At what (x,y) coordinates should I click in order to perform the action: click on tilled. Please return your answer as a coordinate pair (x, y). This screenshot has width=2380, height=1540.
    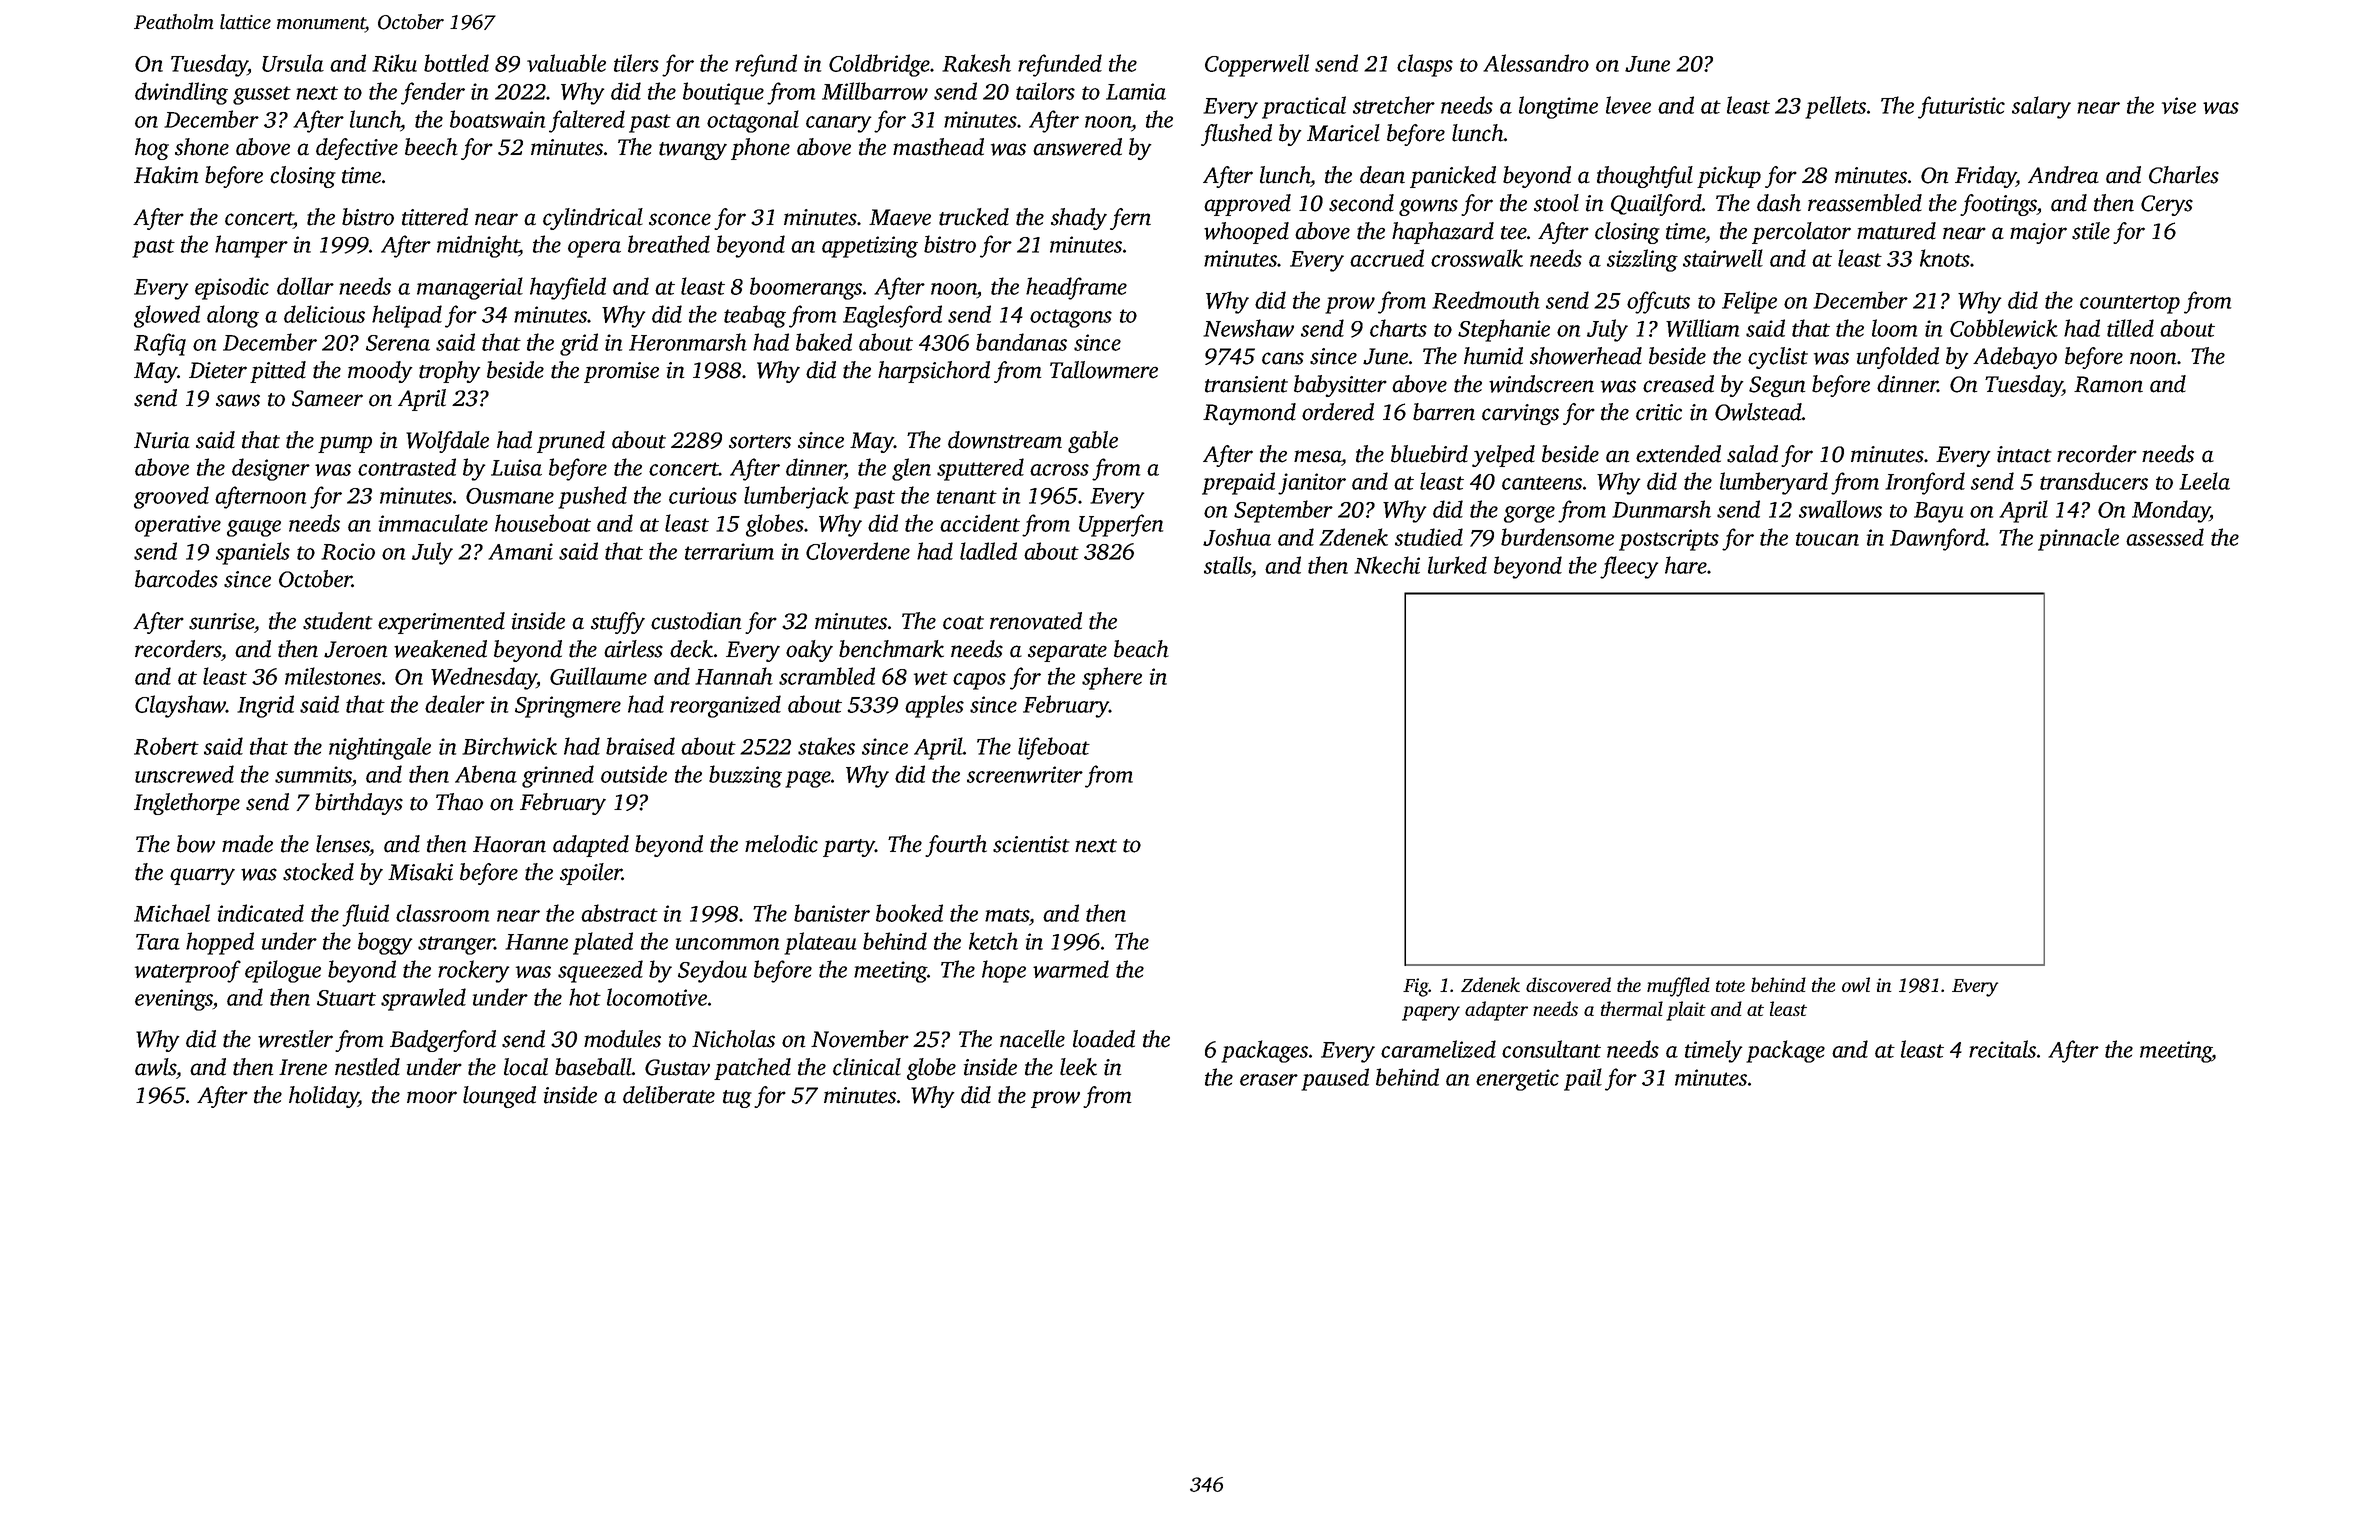
    Looking at the image, I should click on (2130, 328).
